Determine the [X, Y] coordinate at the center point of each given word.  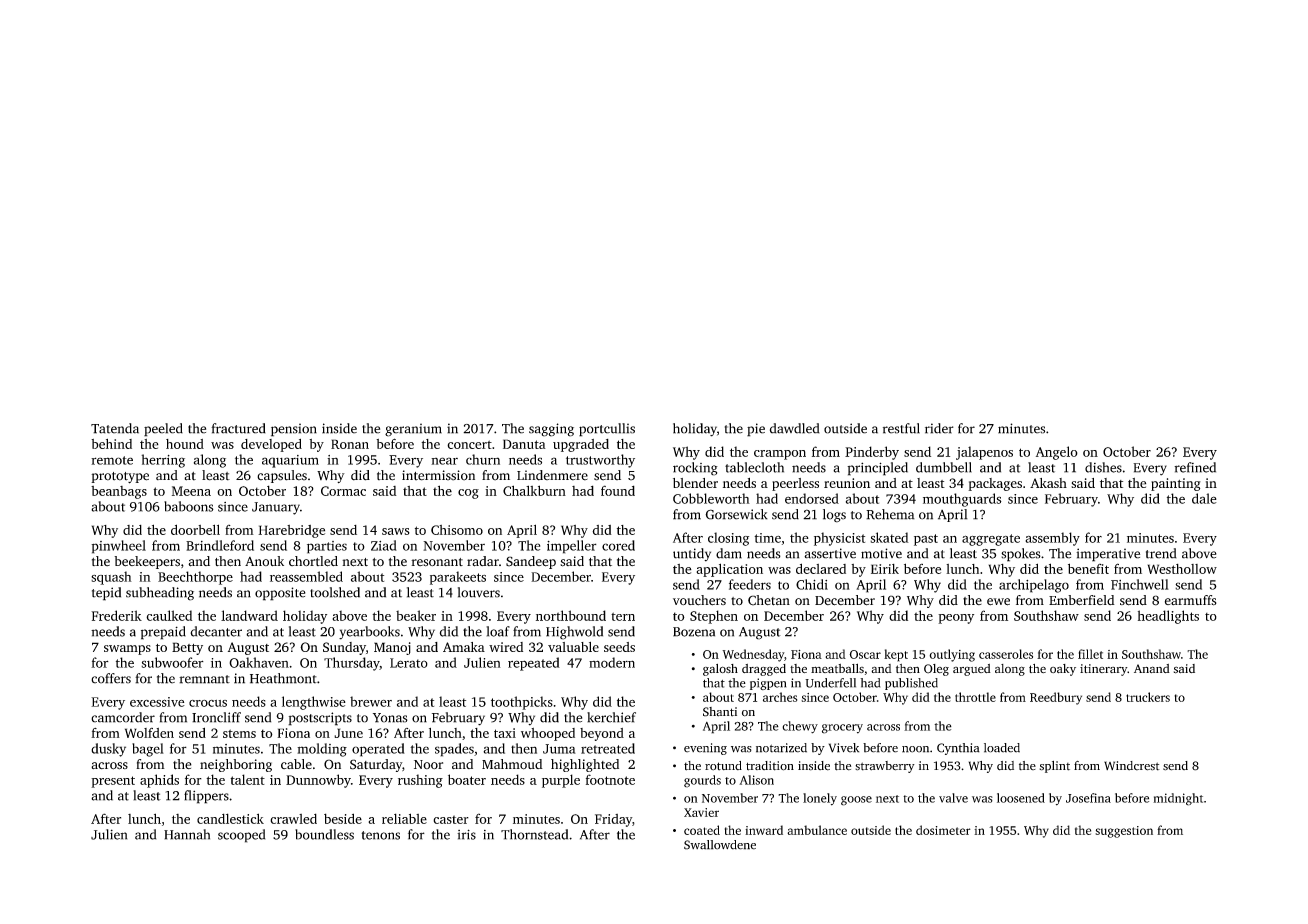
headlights [1168, 617]
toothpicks [522, 703]
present [113, 782]
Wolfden [149, 733]
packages [995, 484]
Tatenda [115, 428]
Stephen [714, 617]
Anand [1152, 668]
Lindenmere [552, 475]
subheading [160, 594]
